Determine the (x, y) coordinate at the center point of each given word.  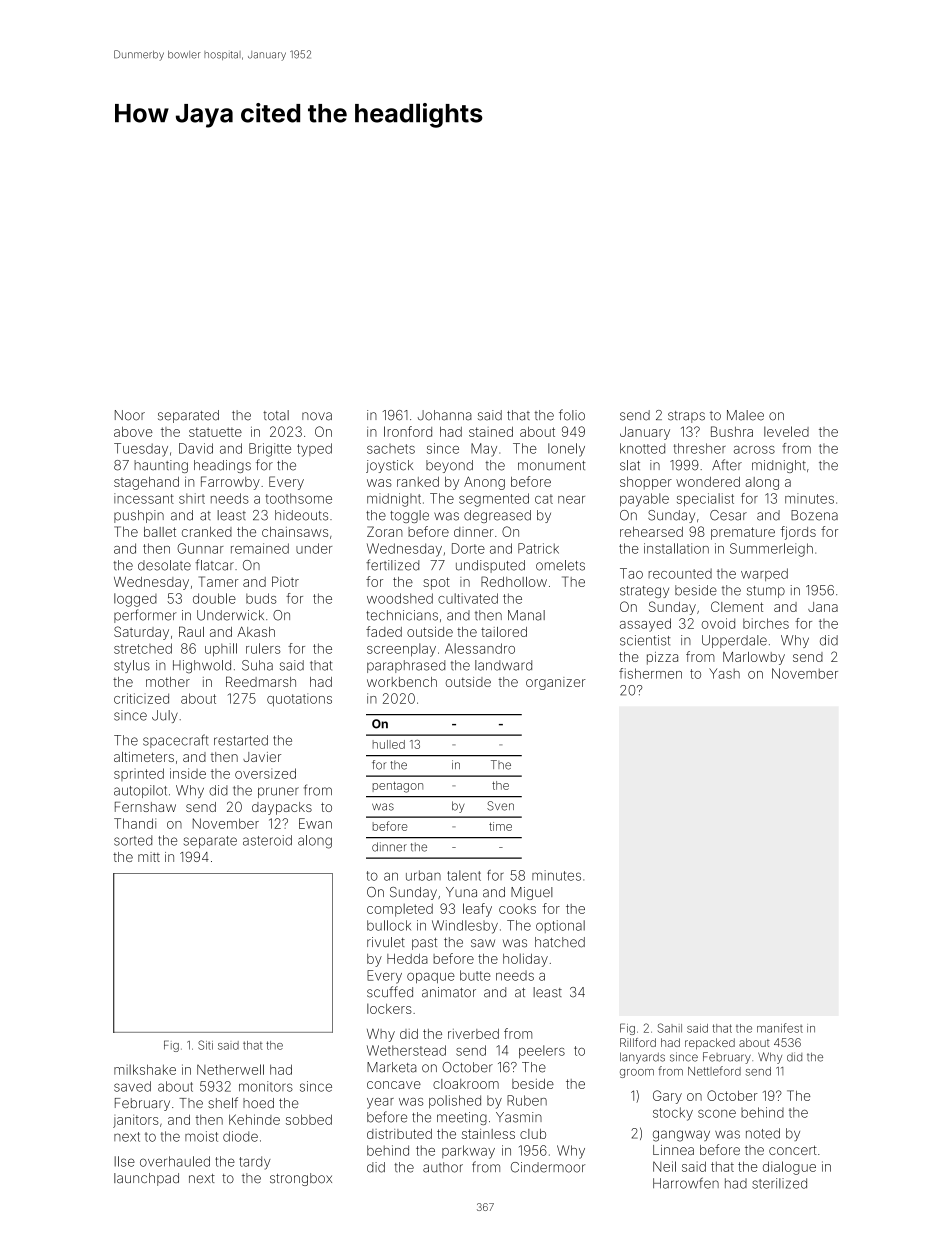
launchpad (146, 1179)
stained (491, 432)
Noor (130, 415)
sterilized (779, 1183)
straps (686, 417)
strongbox (301, 1179)
